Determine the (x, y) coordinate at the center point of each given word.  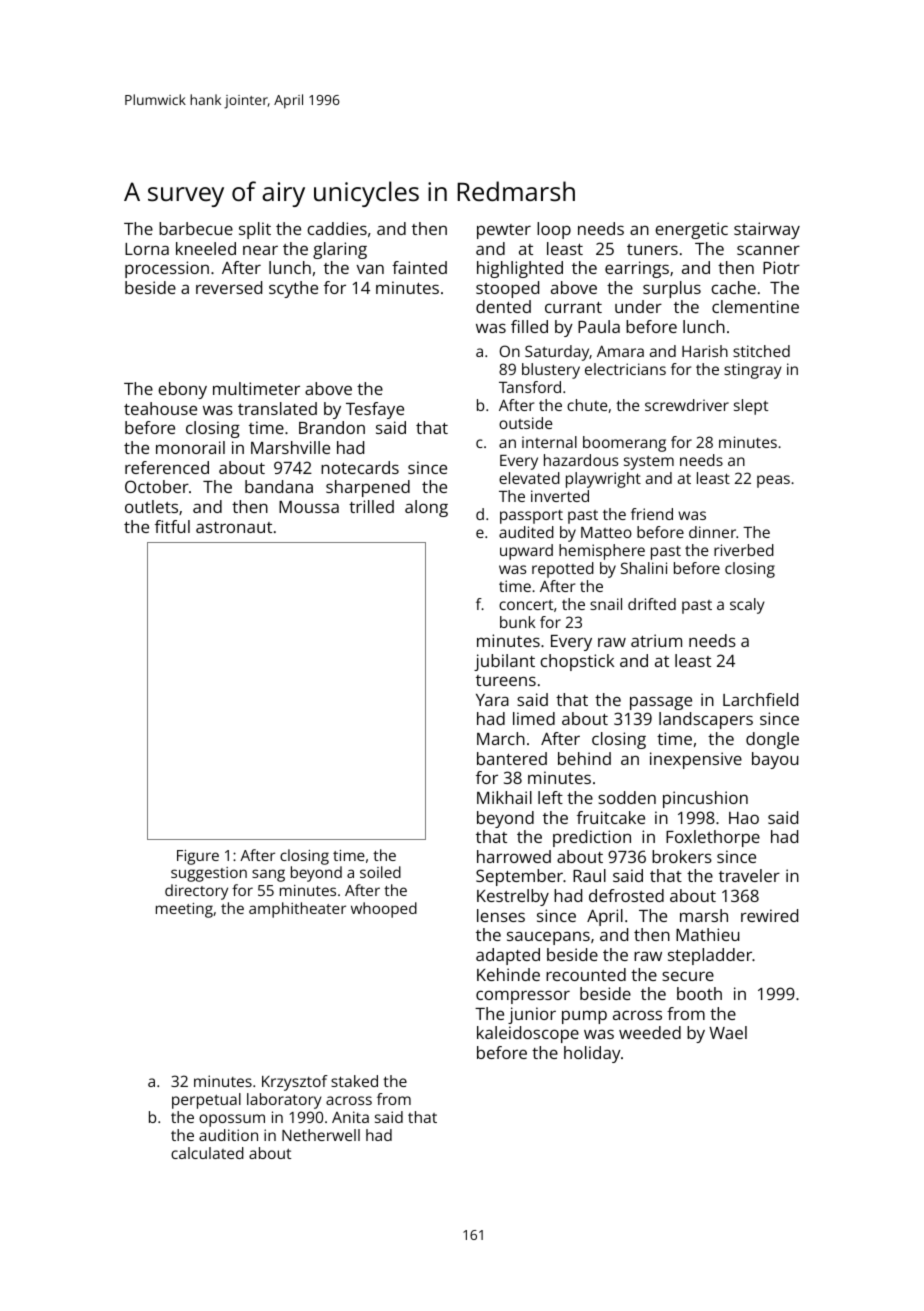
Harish (705, 351)
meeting (184, 910)
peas (773, 481)
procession (167, 269)
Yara (492, 700)
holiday (592, 1054)
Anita (350, 1117)
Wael (728, 1032)
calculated (207, 1153)
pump (584, 1017)
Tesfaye (375, 410)
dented (503, 306)
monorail (190, 447)
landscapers (706, 720)
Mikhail (504, 797)
